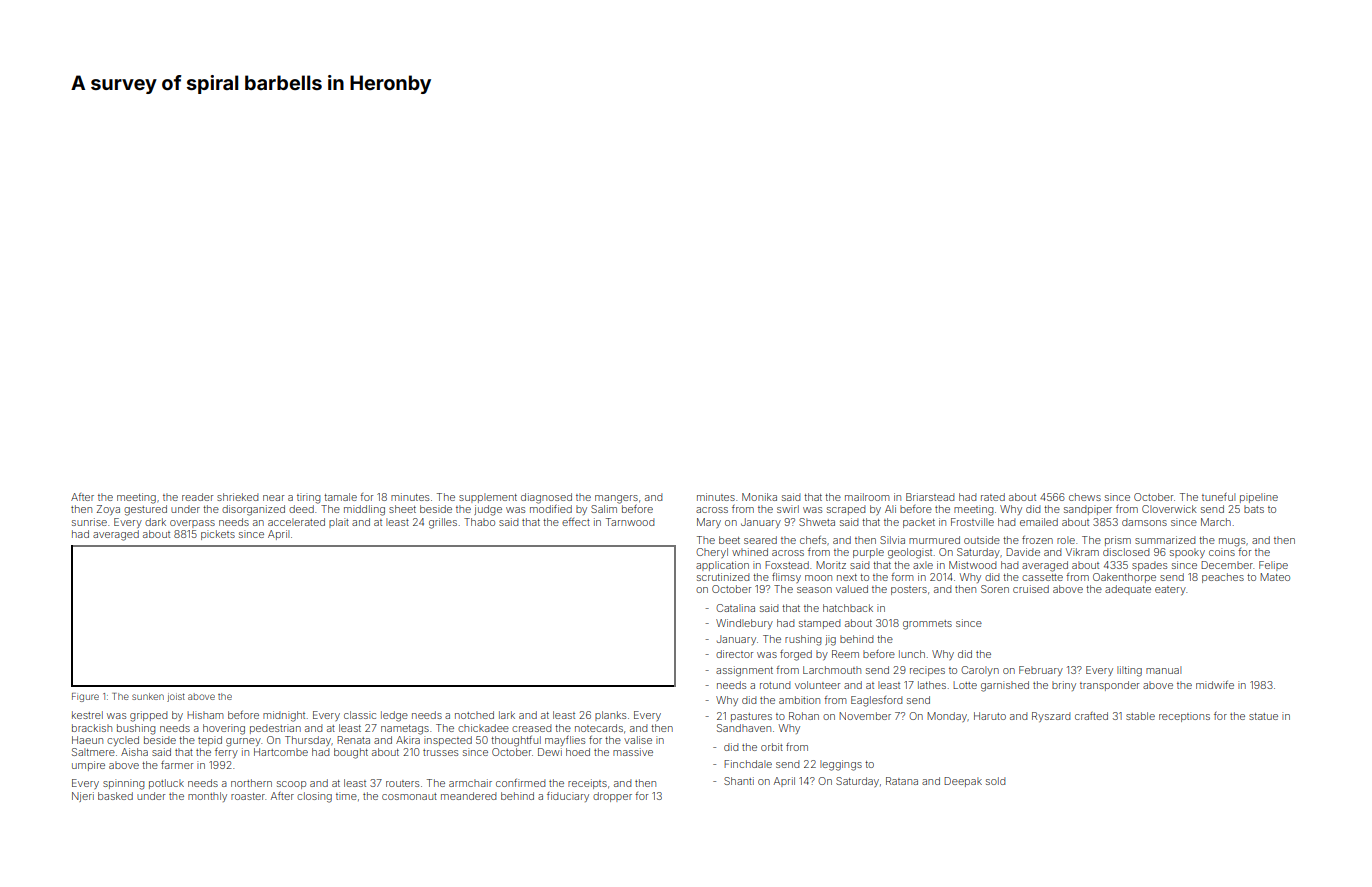  I want to click on ambition, so click(799, 700).
